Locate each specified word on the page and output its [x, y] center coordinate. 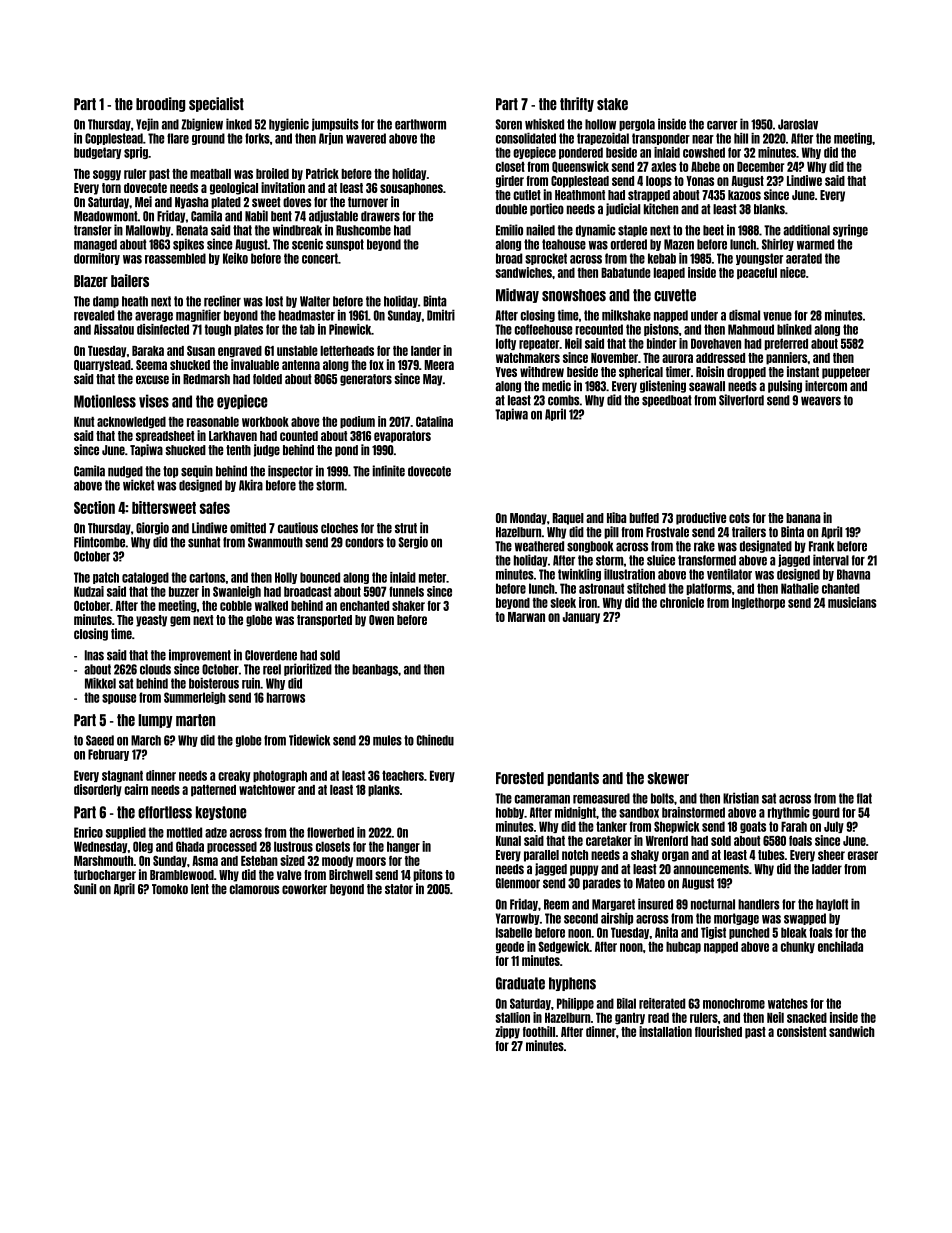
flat [864, 798]
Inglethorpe [758, 604]
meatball [210, 174]
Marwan [526, 617]
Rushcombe [363, 230]
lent [200, 889]
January [581, 618]
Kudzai [89, 591]
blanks [769, 209]
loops [659, 182]
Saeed [100, 740]
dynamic [595, 230]
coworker [304, 889]
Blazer [91, 281]
